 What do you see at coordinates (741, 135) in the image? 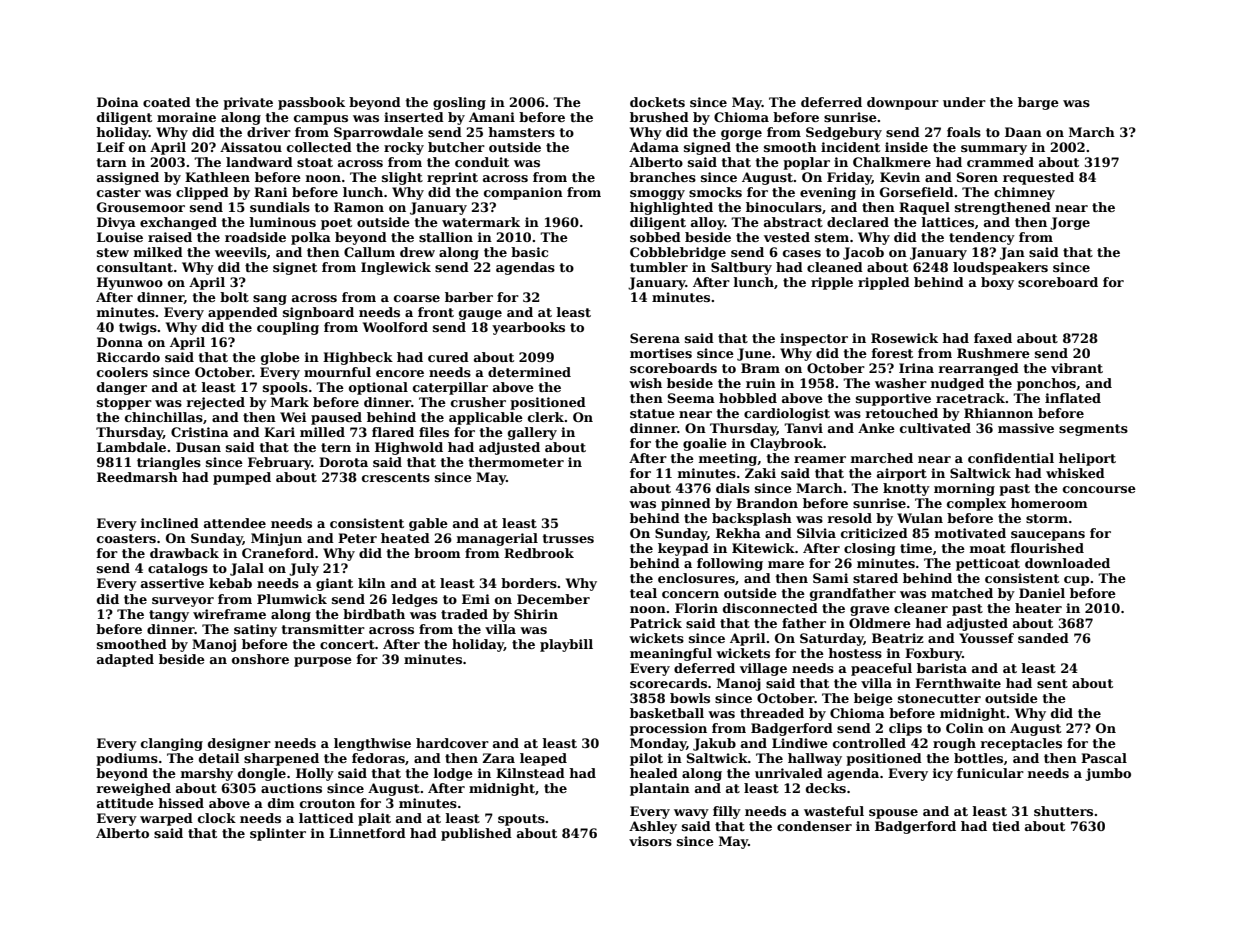
I see `gorge` at bounding box center [741, 135].
